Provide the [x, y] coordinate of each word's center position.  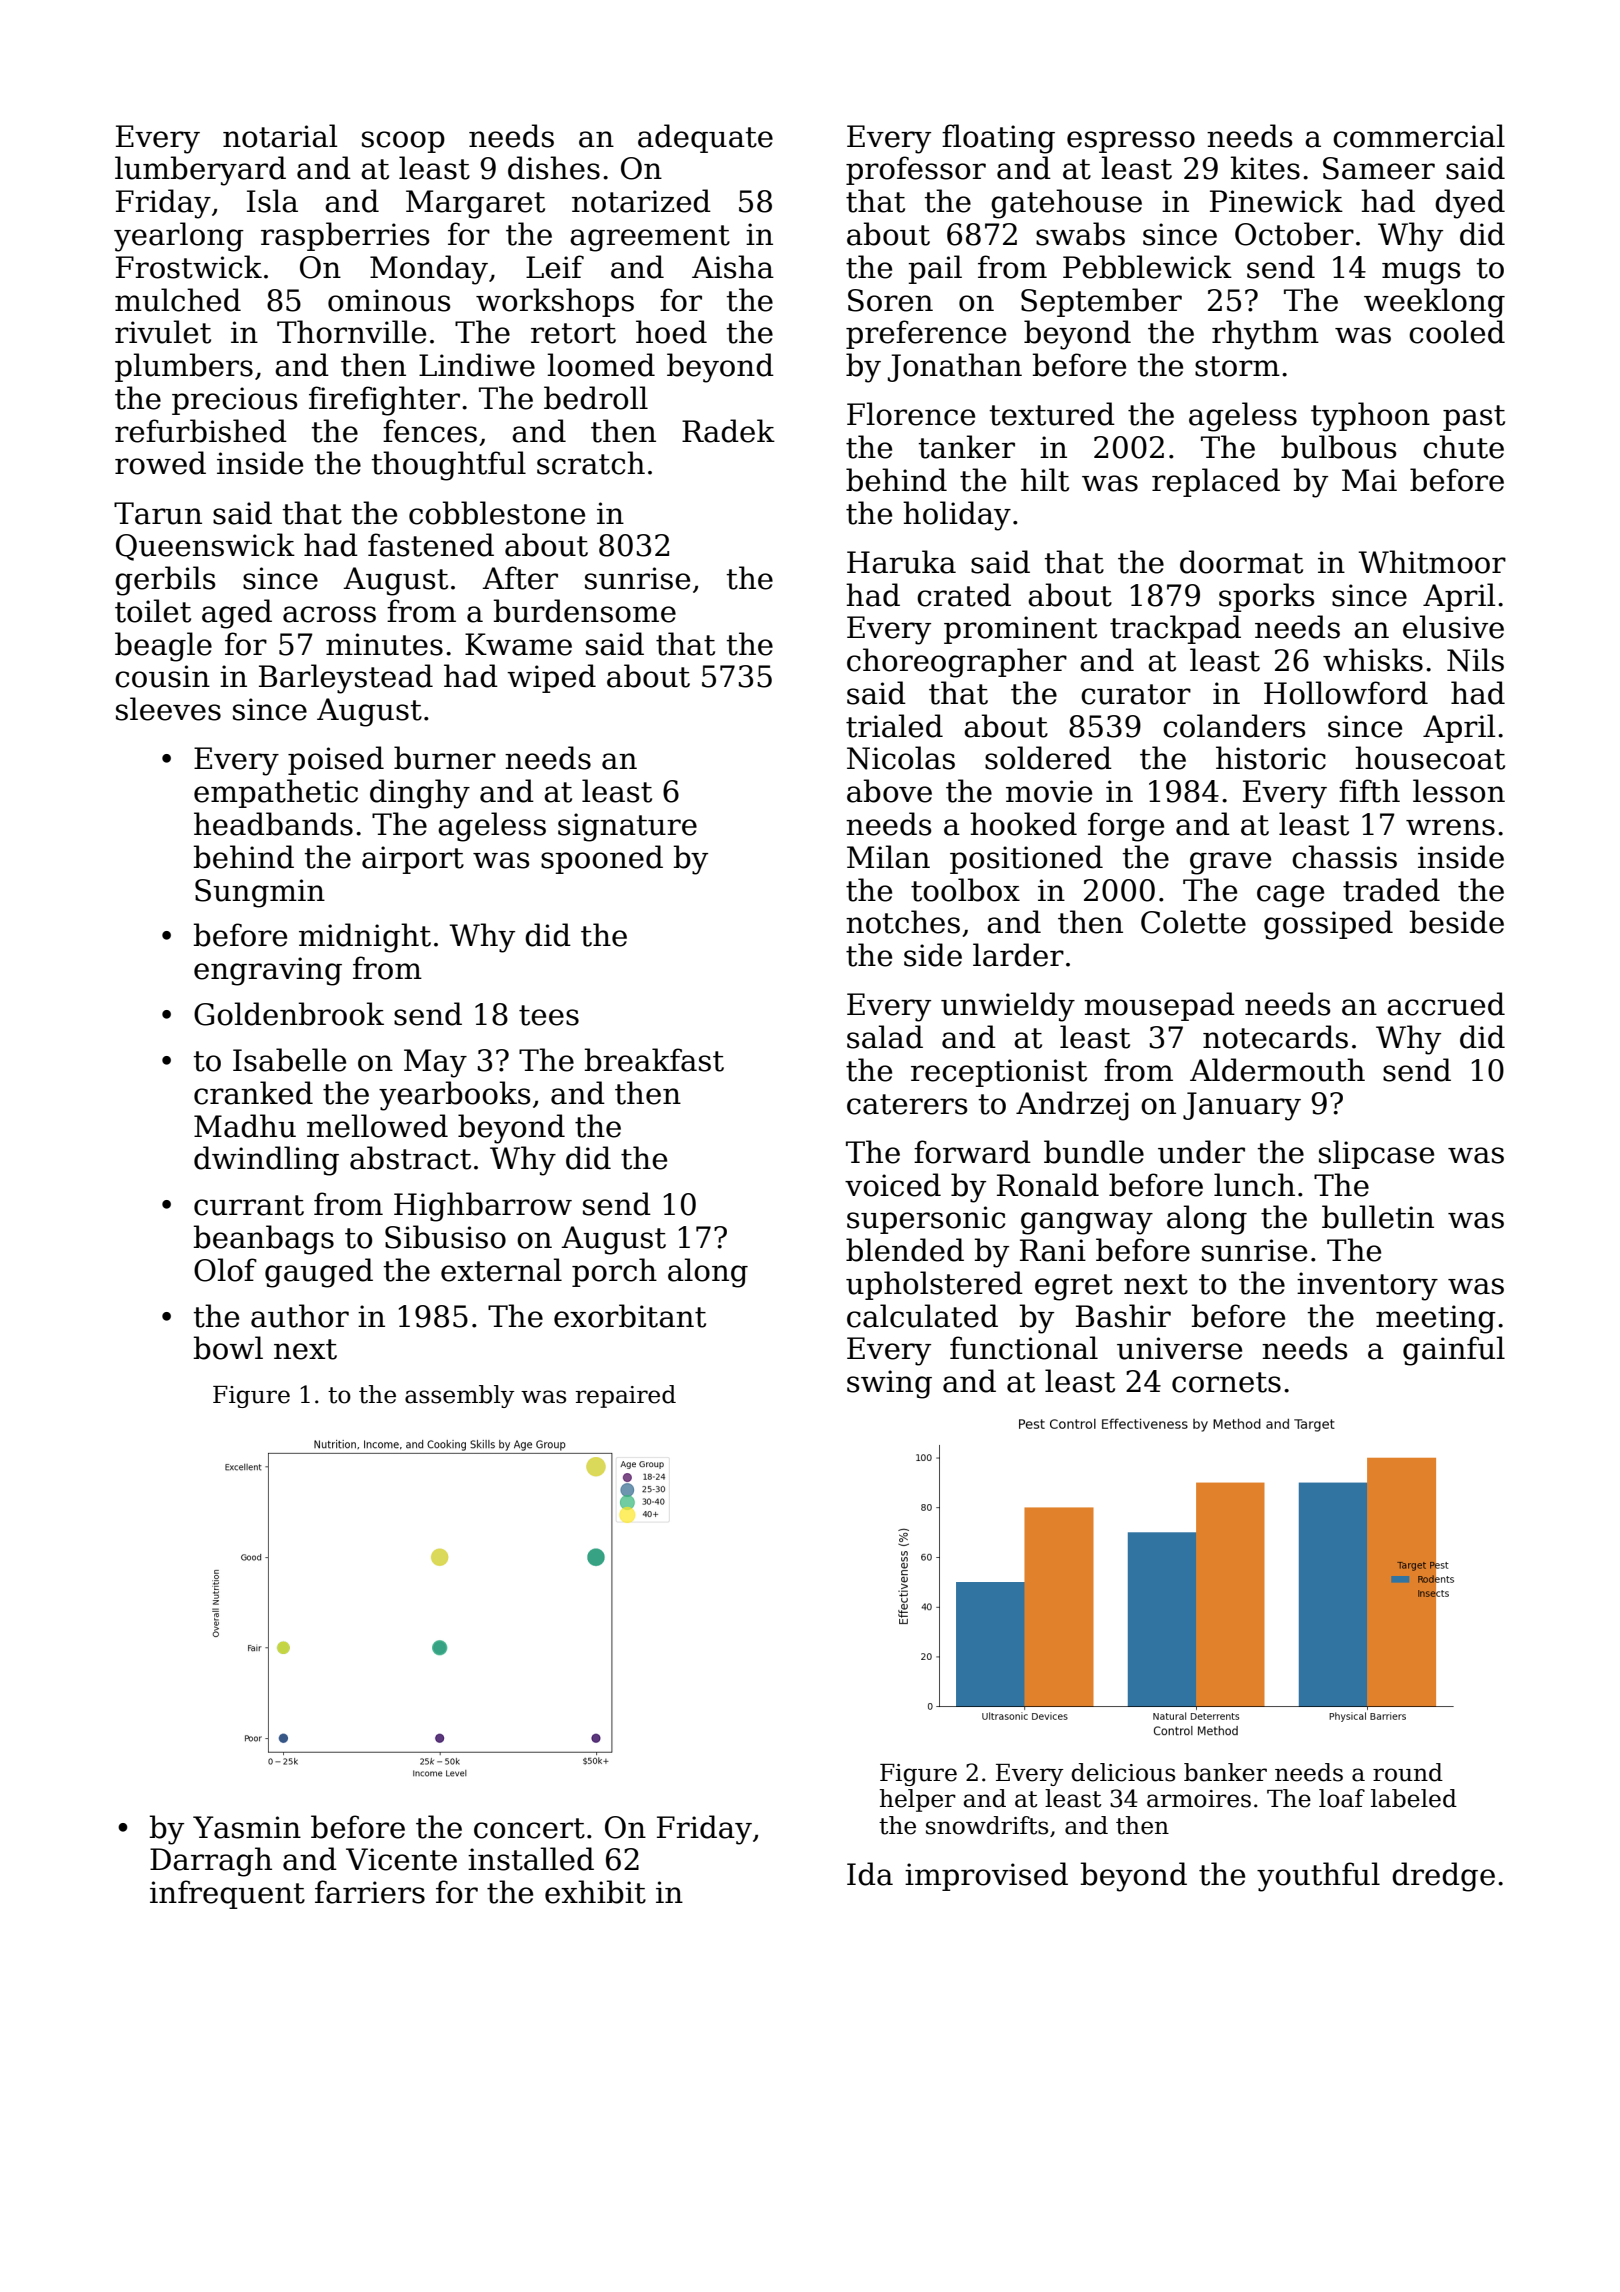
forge [1126, 827]
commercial [1419, 136]
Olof [225, 1270]
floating [998, 139]
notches [903, 922]
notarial [280, 136]
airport [413, 860]
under [1201, 1152]
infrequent [227, 1894]
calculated [922, 1316]
